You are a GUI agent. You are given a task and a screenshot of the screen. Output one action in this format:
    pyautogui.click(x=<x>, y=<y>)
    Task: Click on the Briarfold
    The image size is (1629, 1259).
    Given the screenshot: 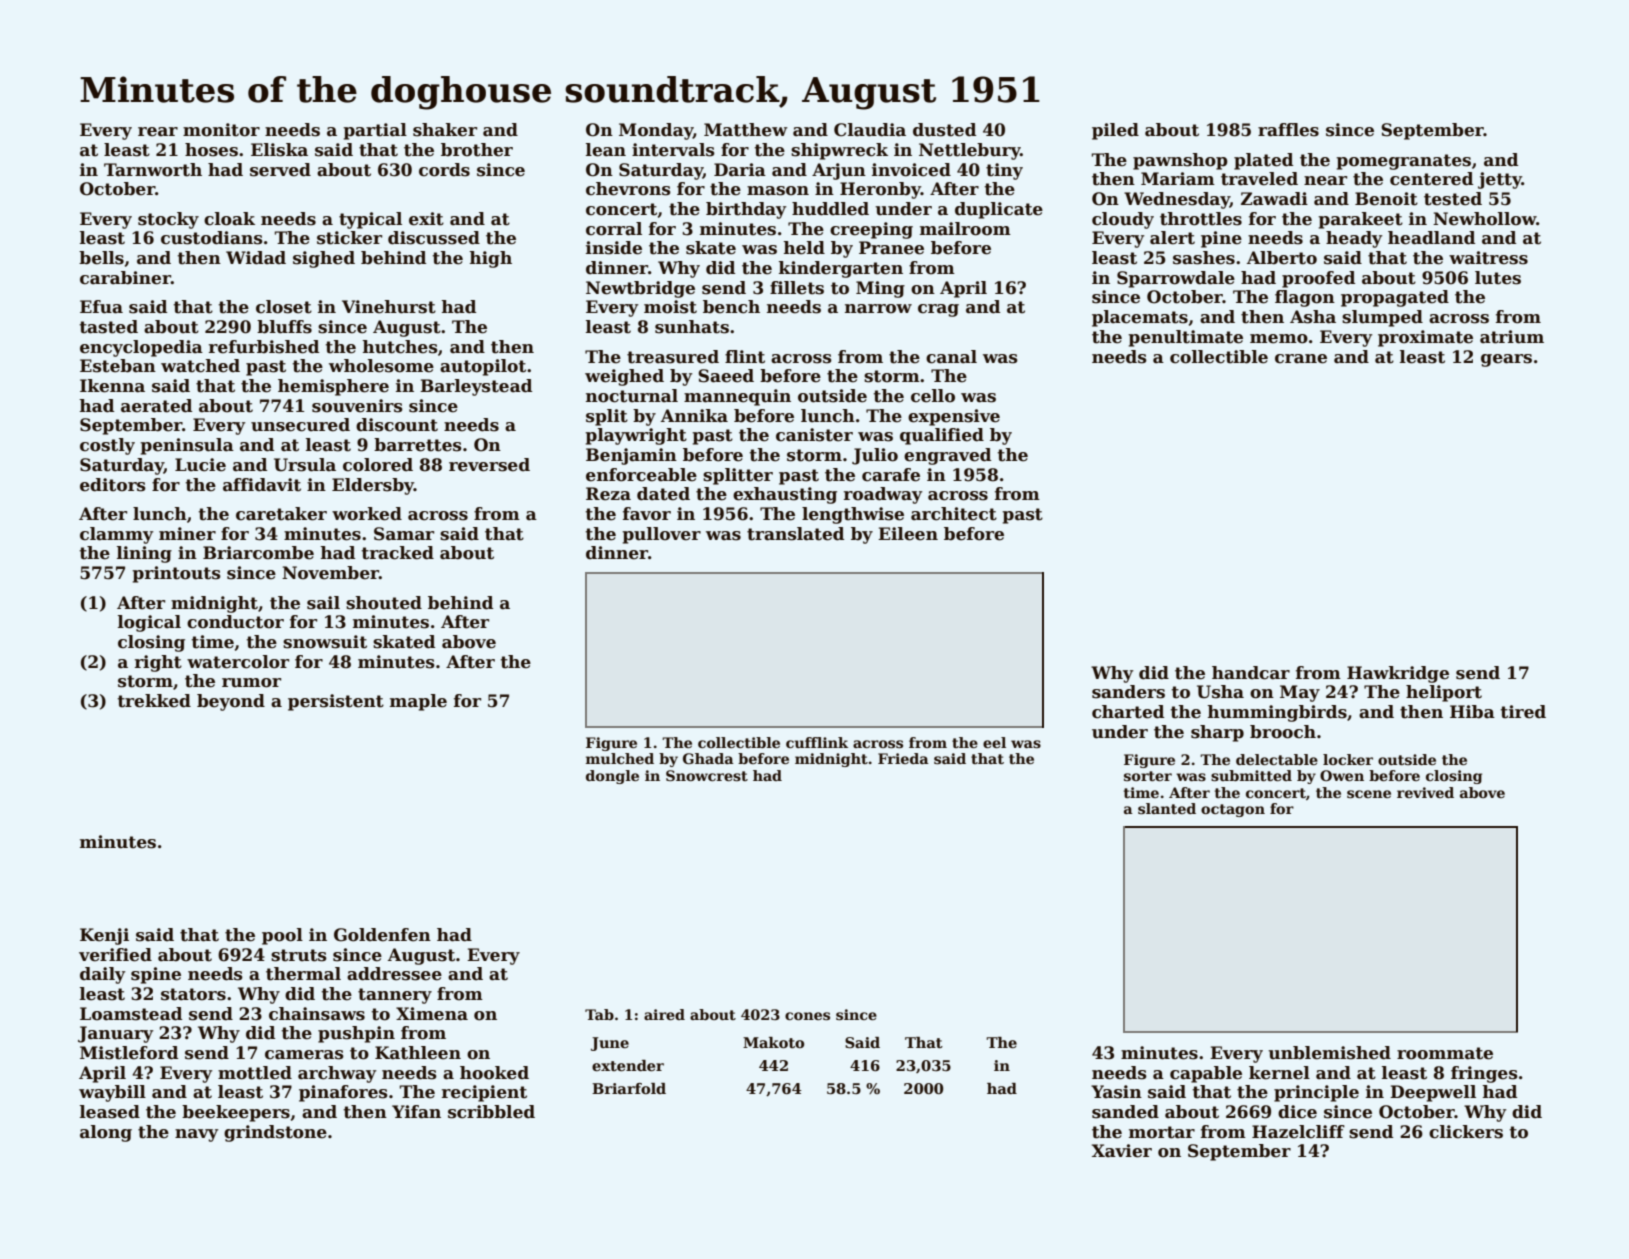 What is the action you would take?
    pyautogui.click(x=629, y=1088)
